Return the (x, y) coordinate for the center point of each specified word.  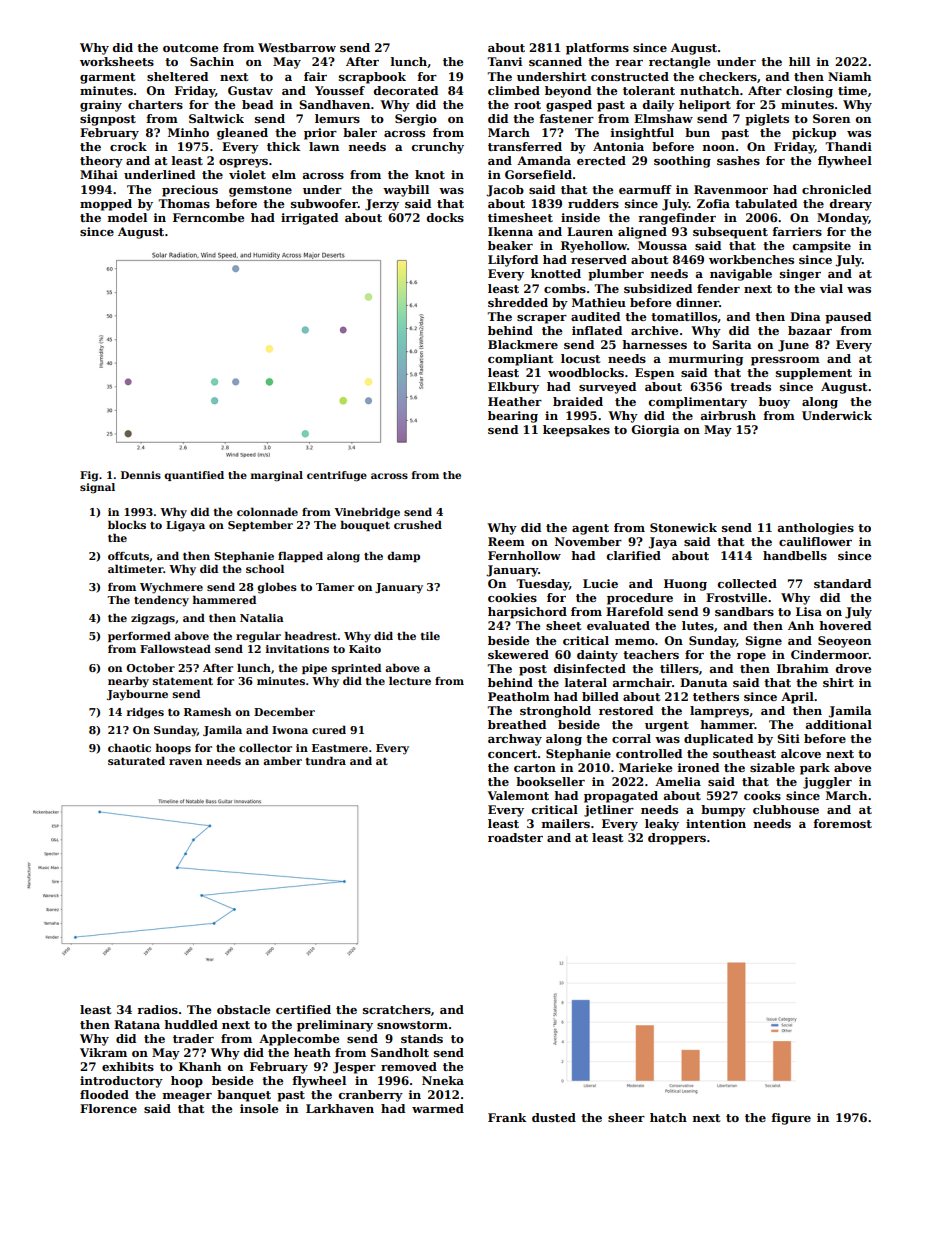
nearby (128, 682)
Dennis (141, 475)
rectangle (679, 63)
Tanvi (504, 61)
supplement (814, 374)
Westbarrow (297, 47)
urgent (667, 726)
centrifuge (337, 476)
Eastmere (340, 748)
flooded (104, 1094)
